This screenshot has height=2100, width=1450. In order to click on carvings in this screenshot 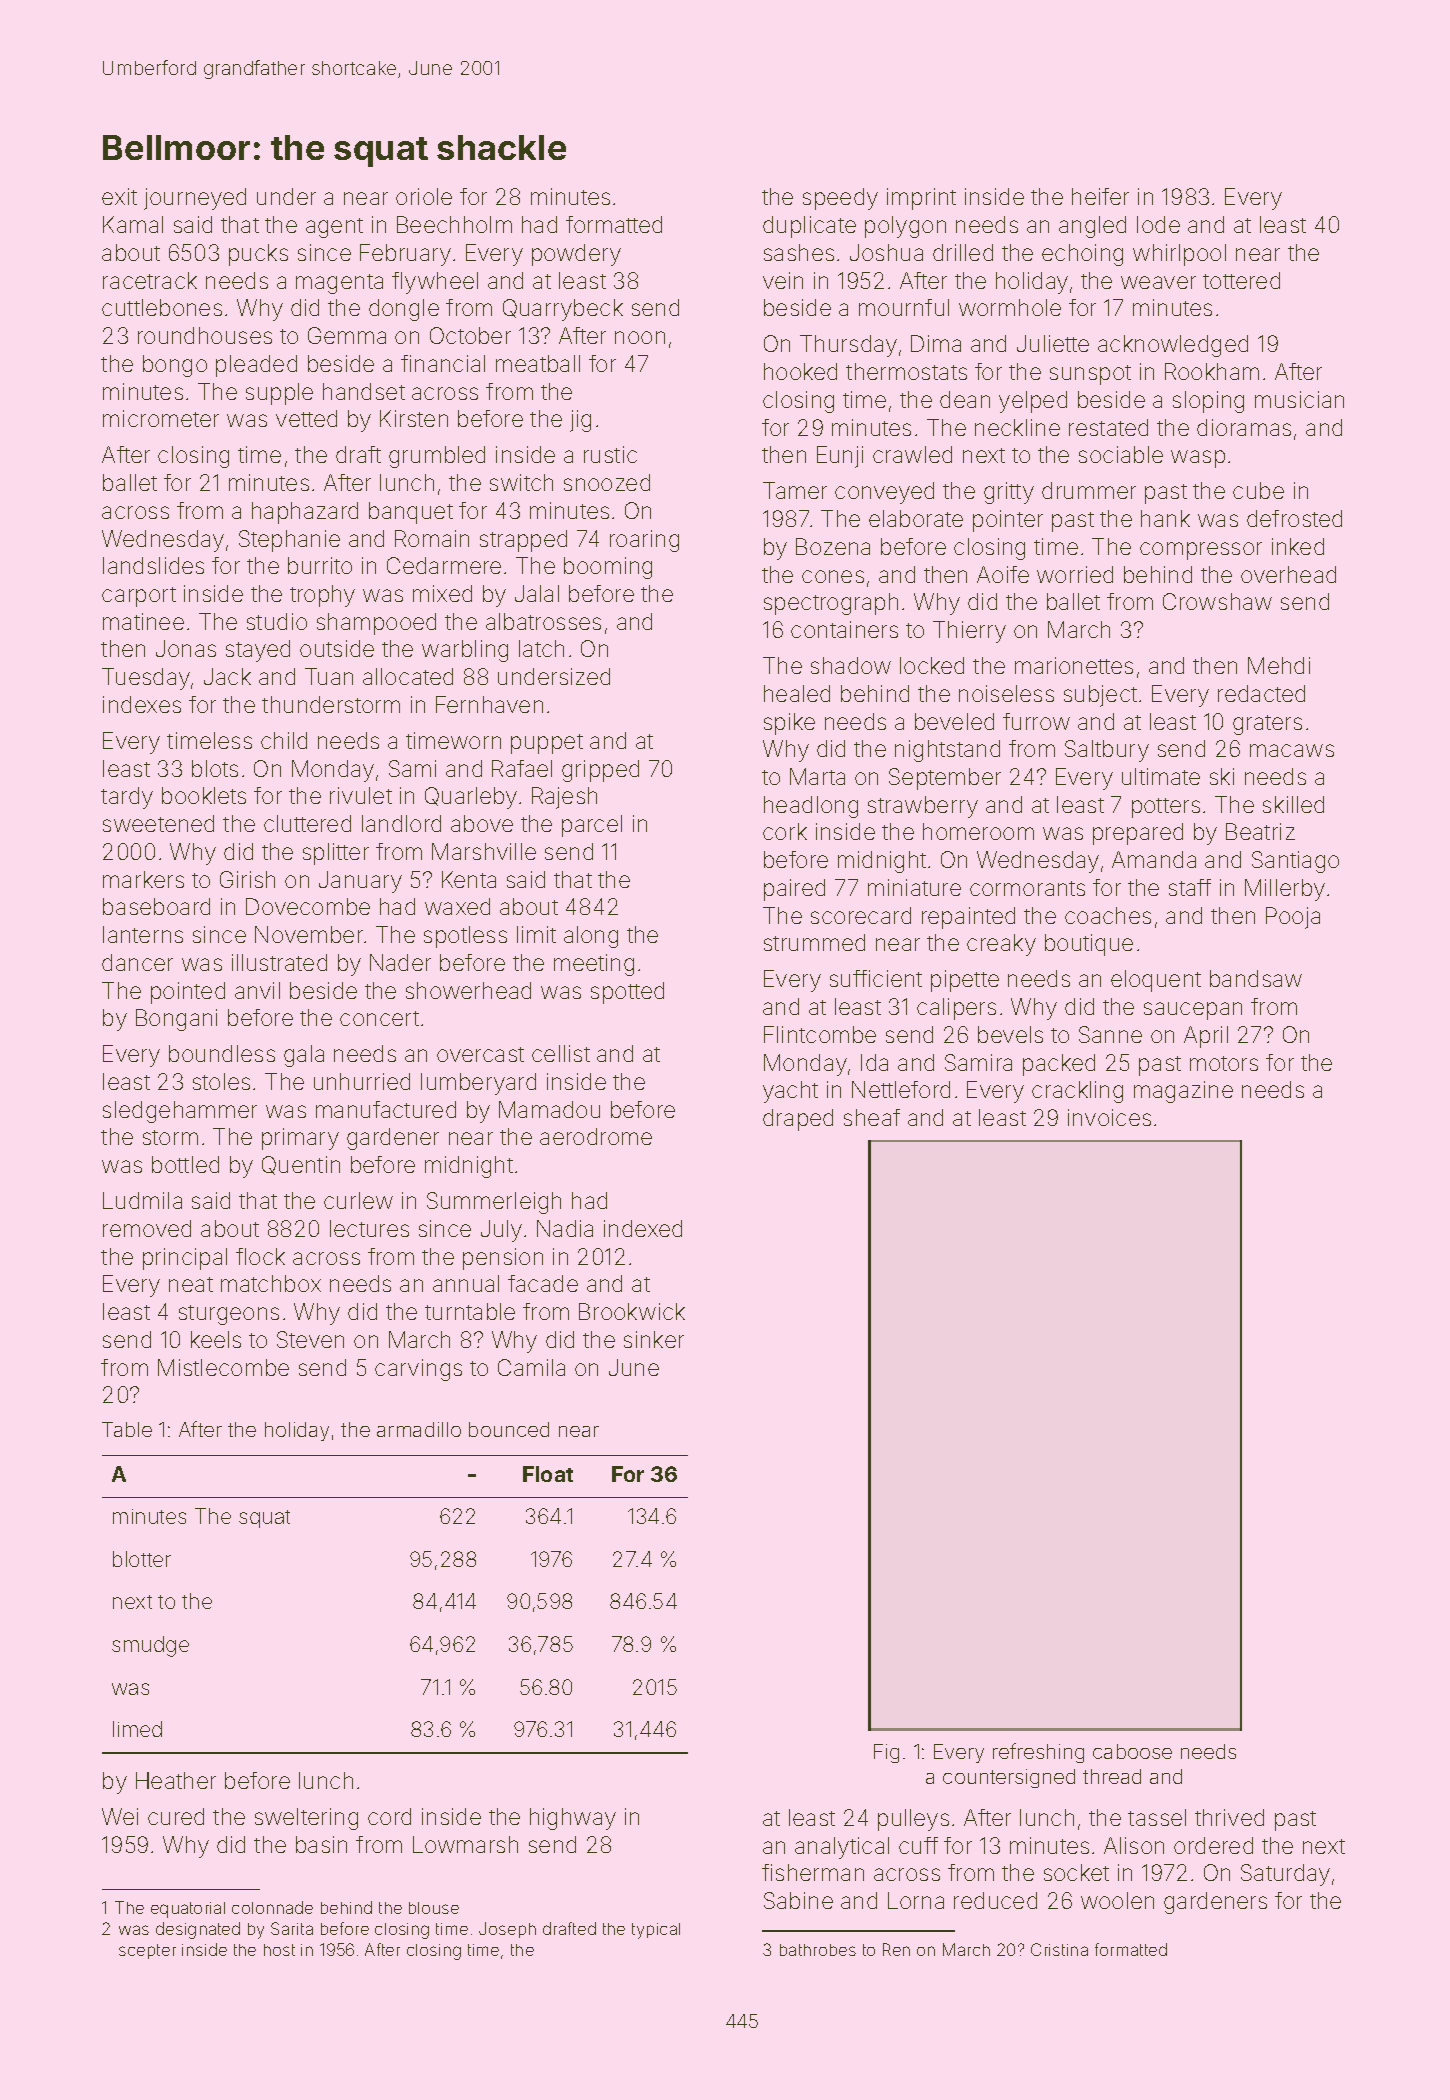, I will do `click(418, 1370)`.
